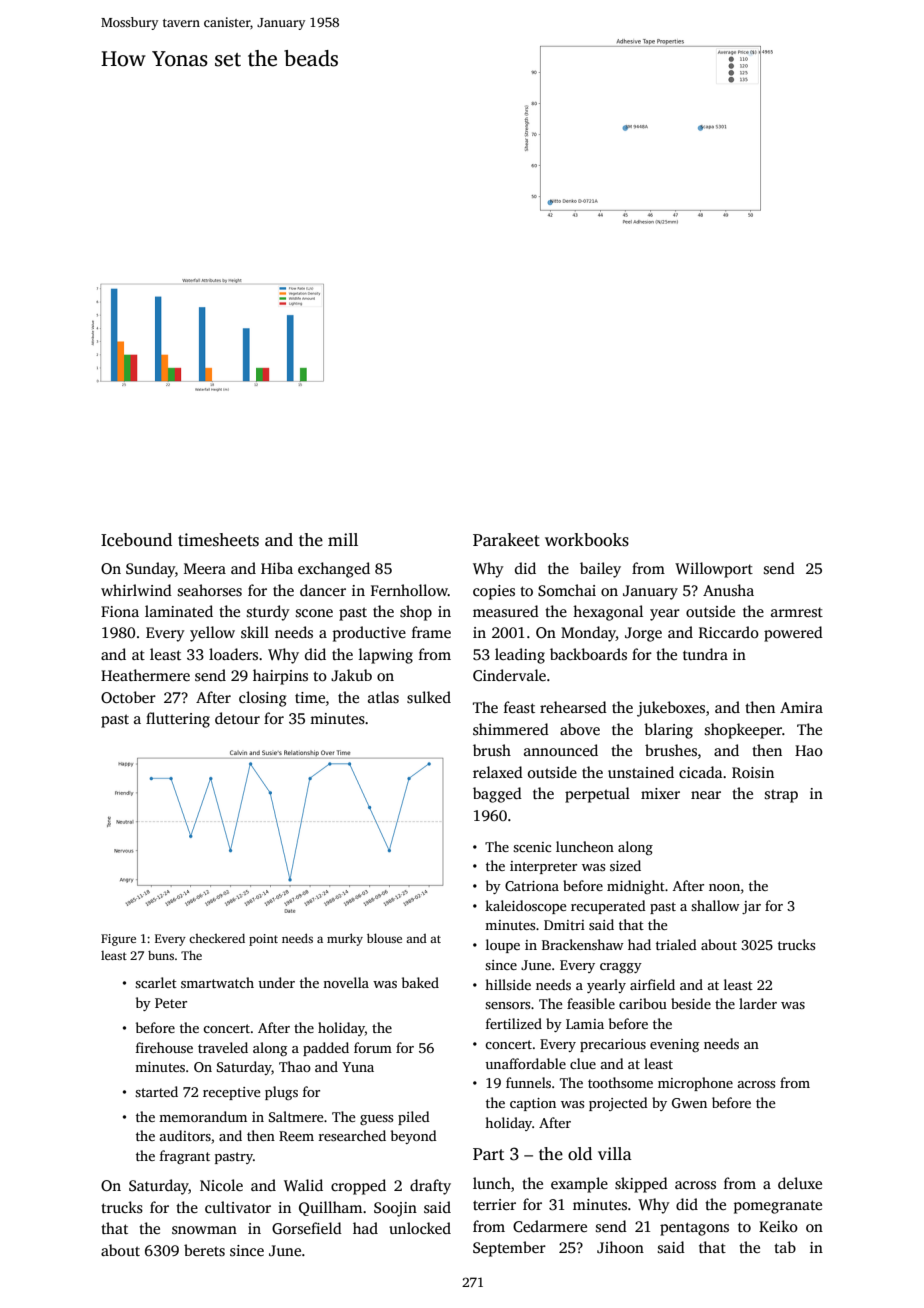 The width and height of the screenshot is (924, 1308). Describe the element at coordinates (728, 590) in the screenshot. I see `Anusha` at that location.
